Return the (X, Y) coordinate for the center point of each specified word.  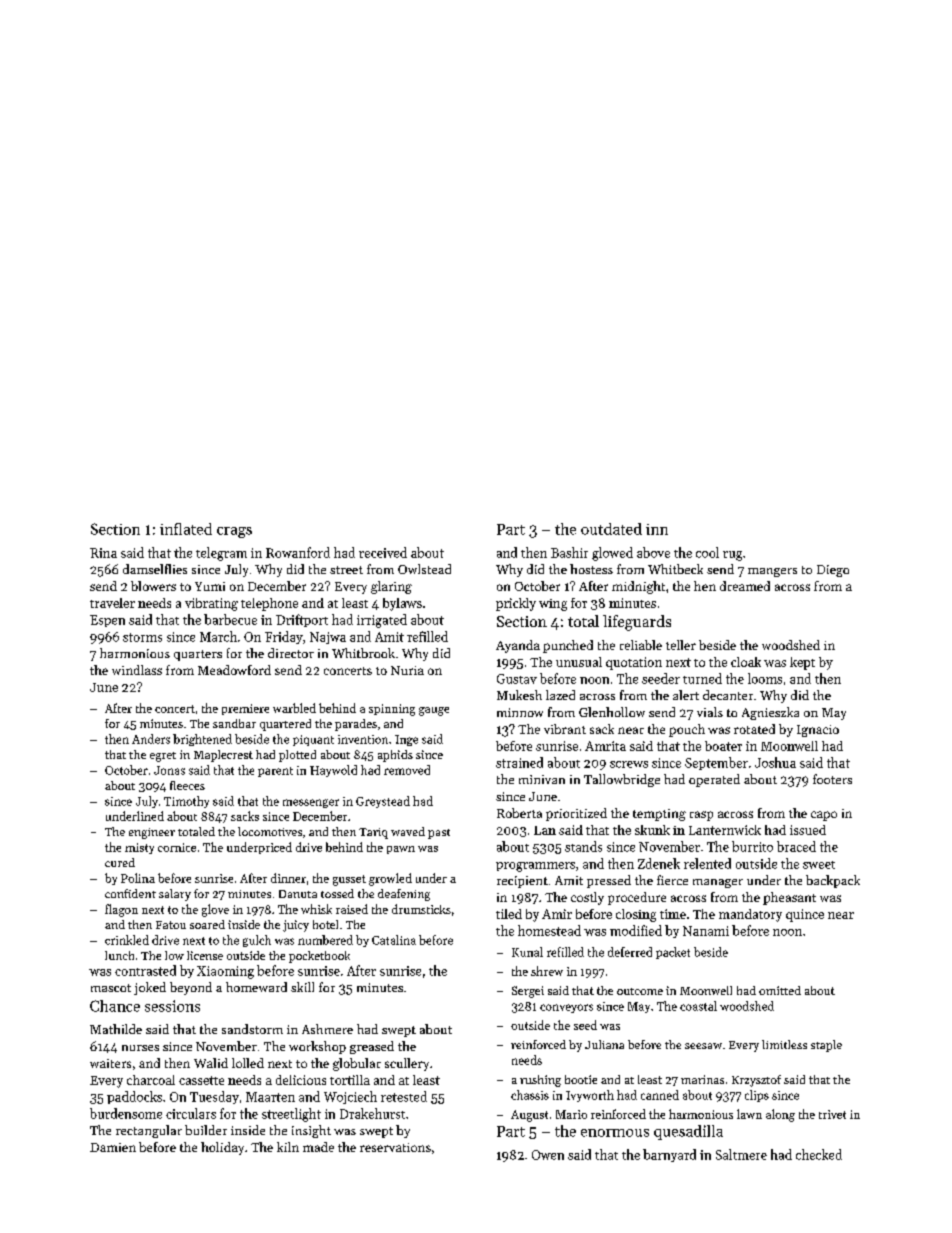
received (383, 552)
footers (832, 779)
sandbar (234, 723)
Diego (833, 571)
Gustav (517, 679)
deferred (630, 952)
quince (805, 915)
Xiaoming (225, 972)
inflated (186, 529)
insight (311, 1131)
